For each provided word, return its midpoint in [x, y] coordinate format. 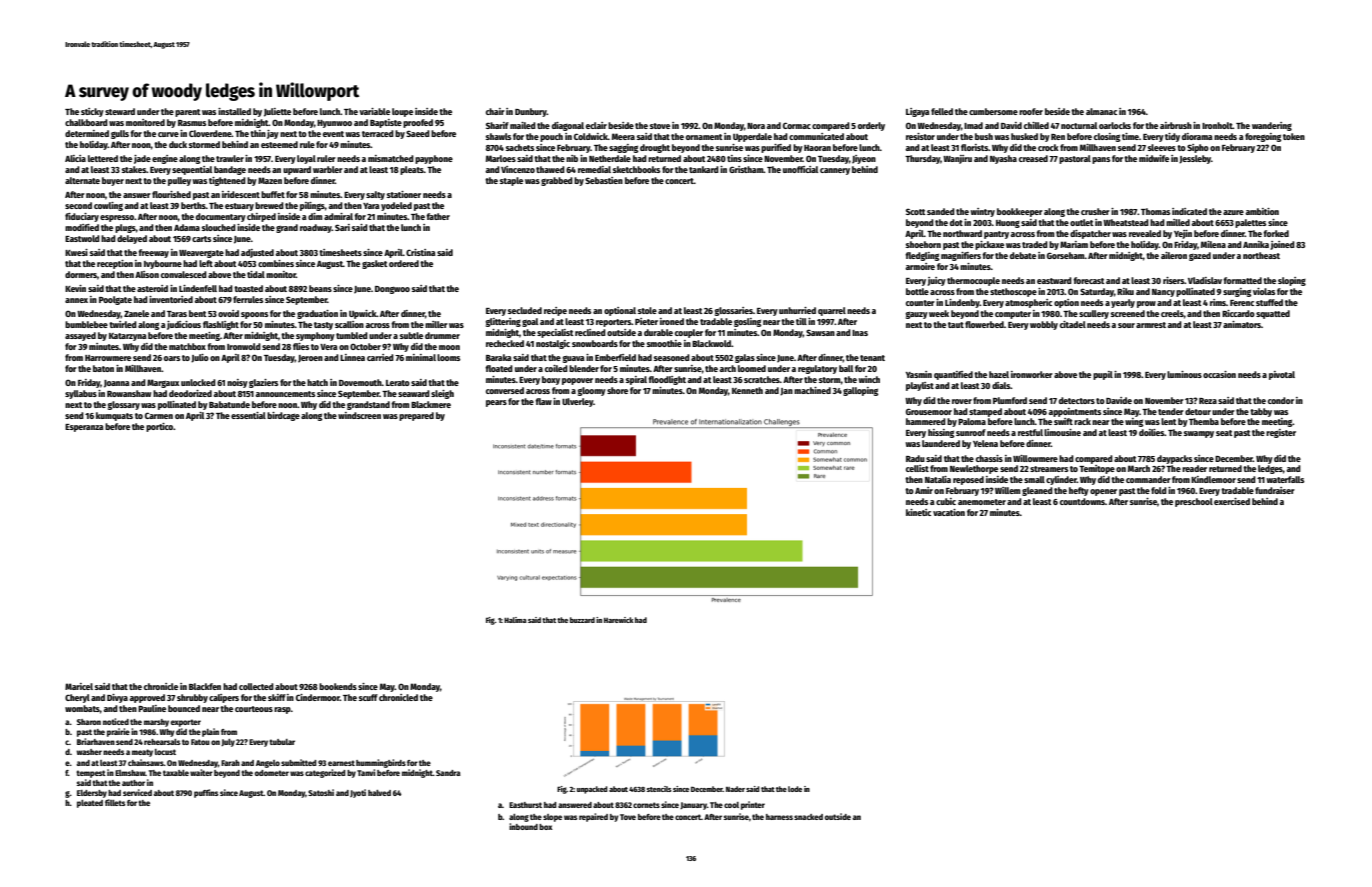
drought [655, 148]
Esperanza [84, 428]
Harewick [619, 620]
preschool [1194, 502]
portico [159, 427]
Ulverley [577, 402]
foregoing [1263, 137]
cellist [917, 468]
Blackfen [205, 686]
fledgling [922, 256]
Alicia [75, 158]
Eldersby [92, 794]
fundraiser [1275, 490]
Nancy [1163, 293]
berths [193, 205]
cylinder [1061, 480]
